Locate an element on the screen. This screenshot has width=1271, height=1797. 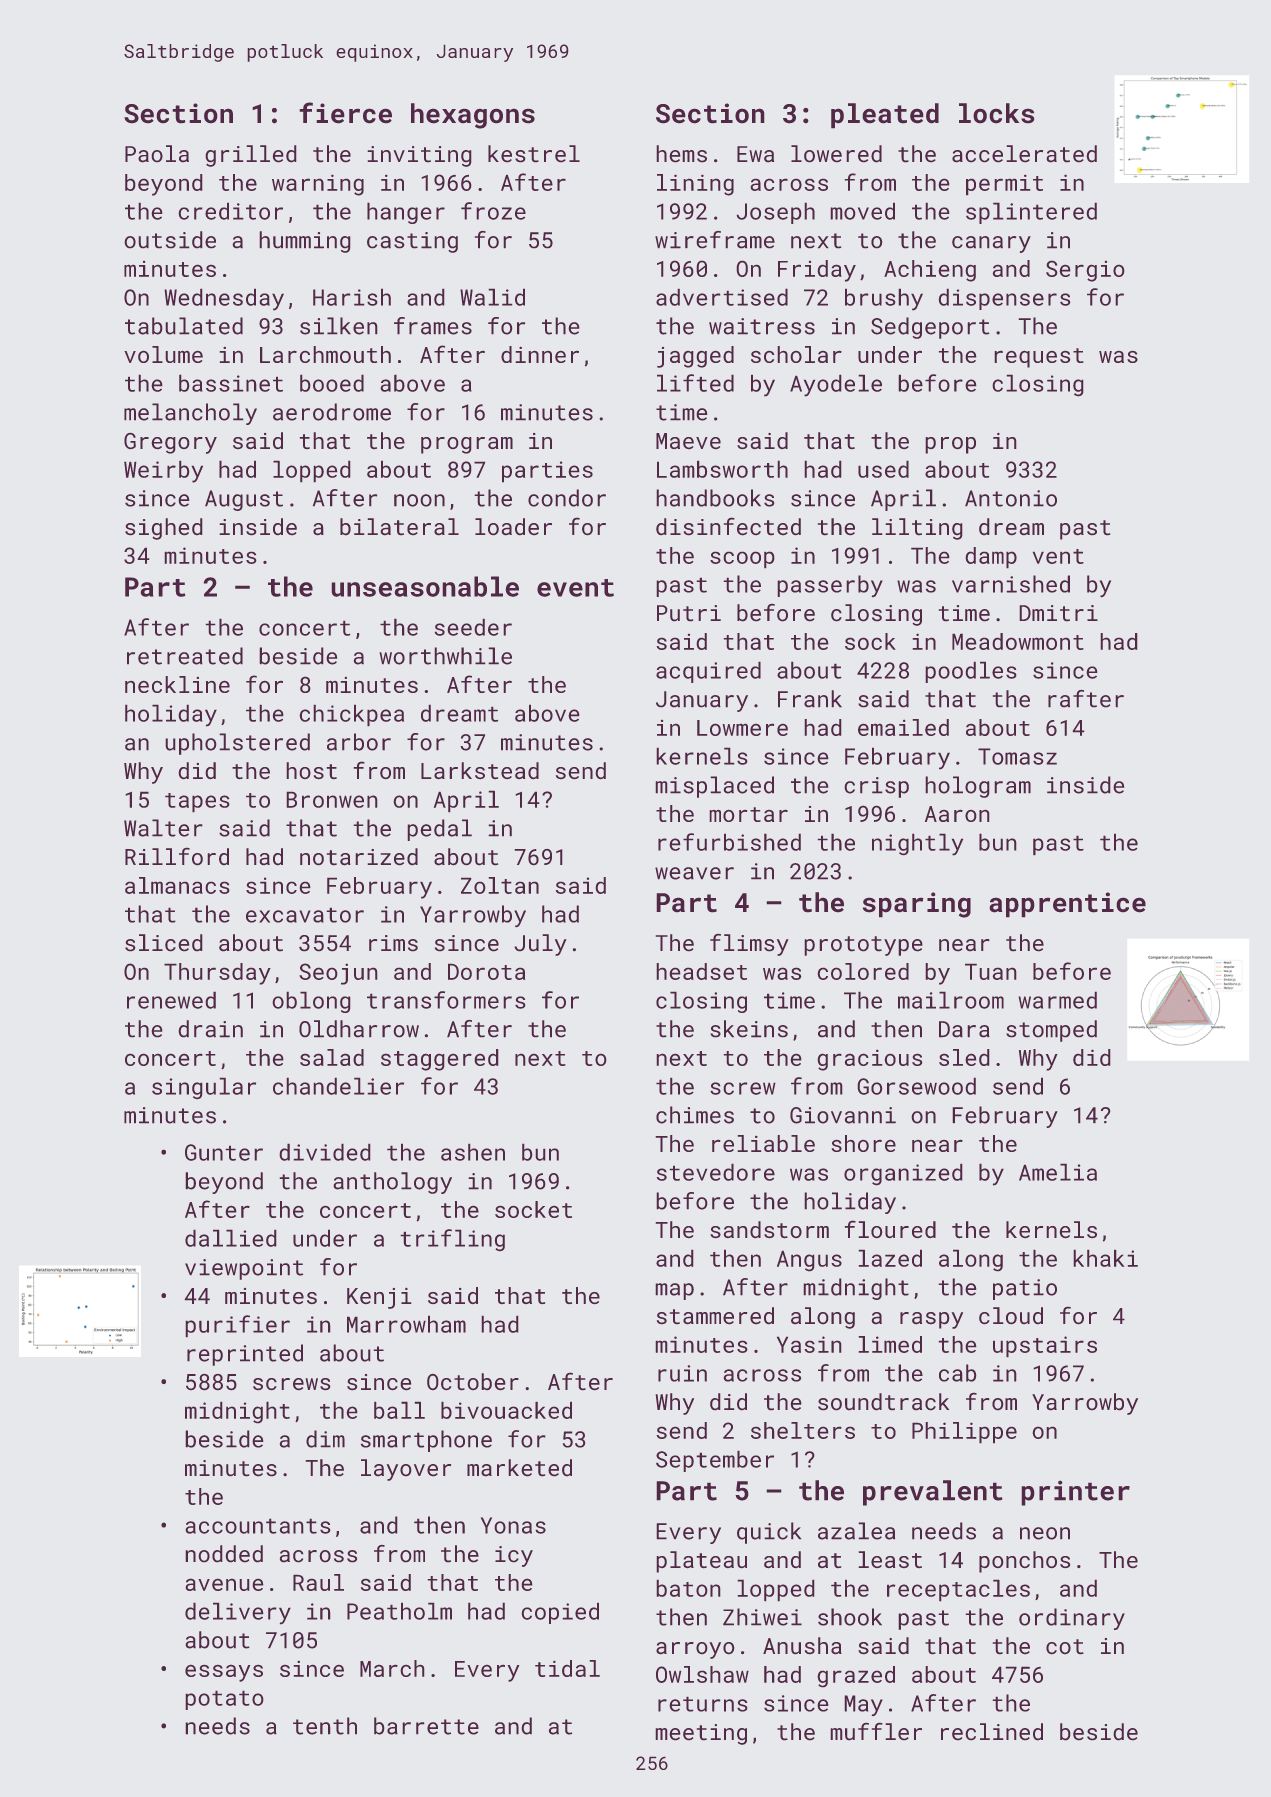
barrette is located at coordinates (426, 1726).
